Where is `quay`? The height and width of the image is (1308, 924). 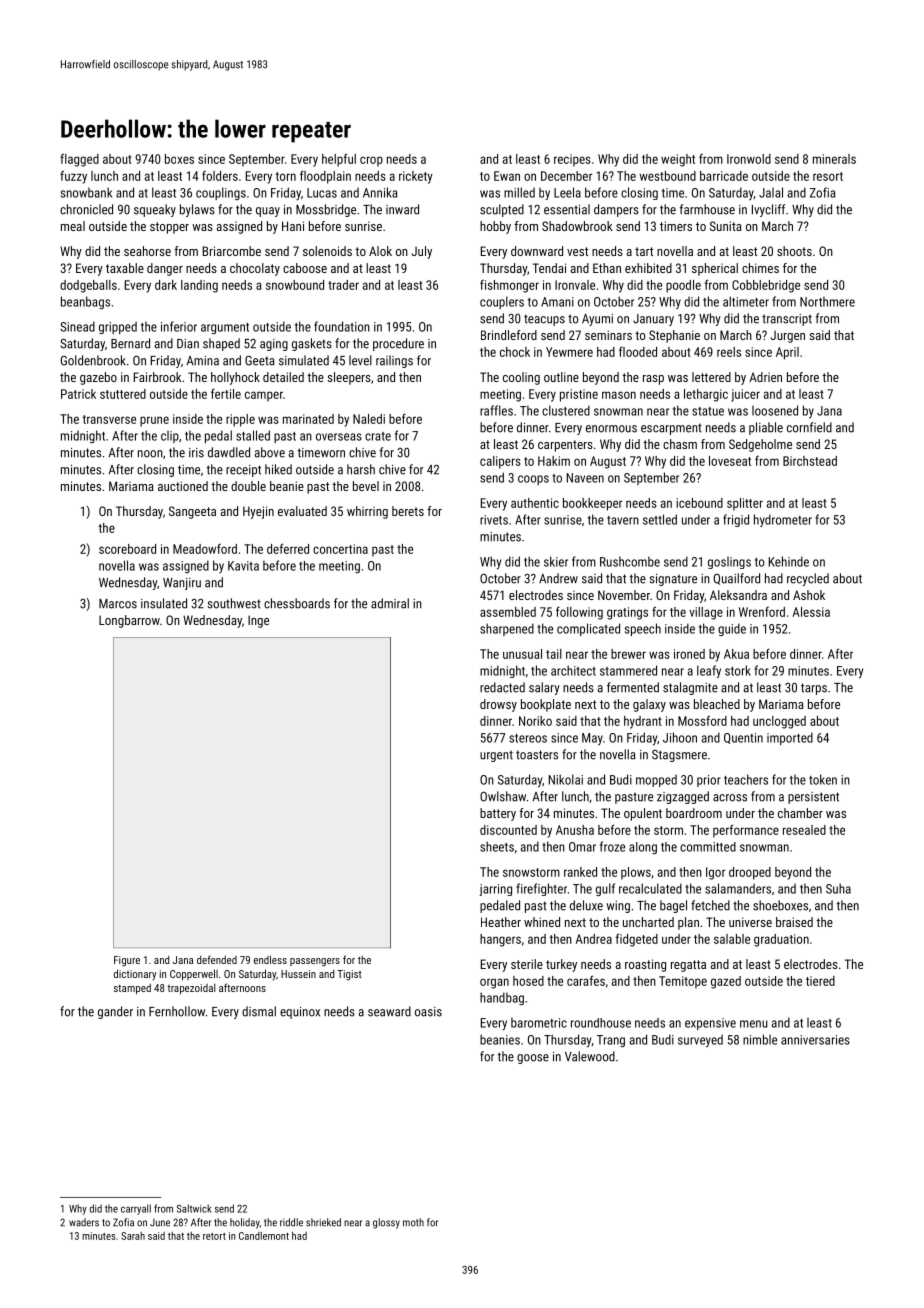 quay is located at coordinates (268, 212).
